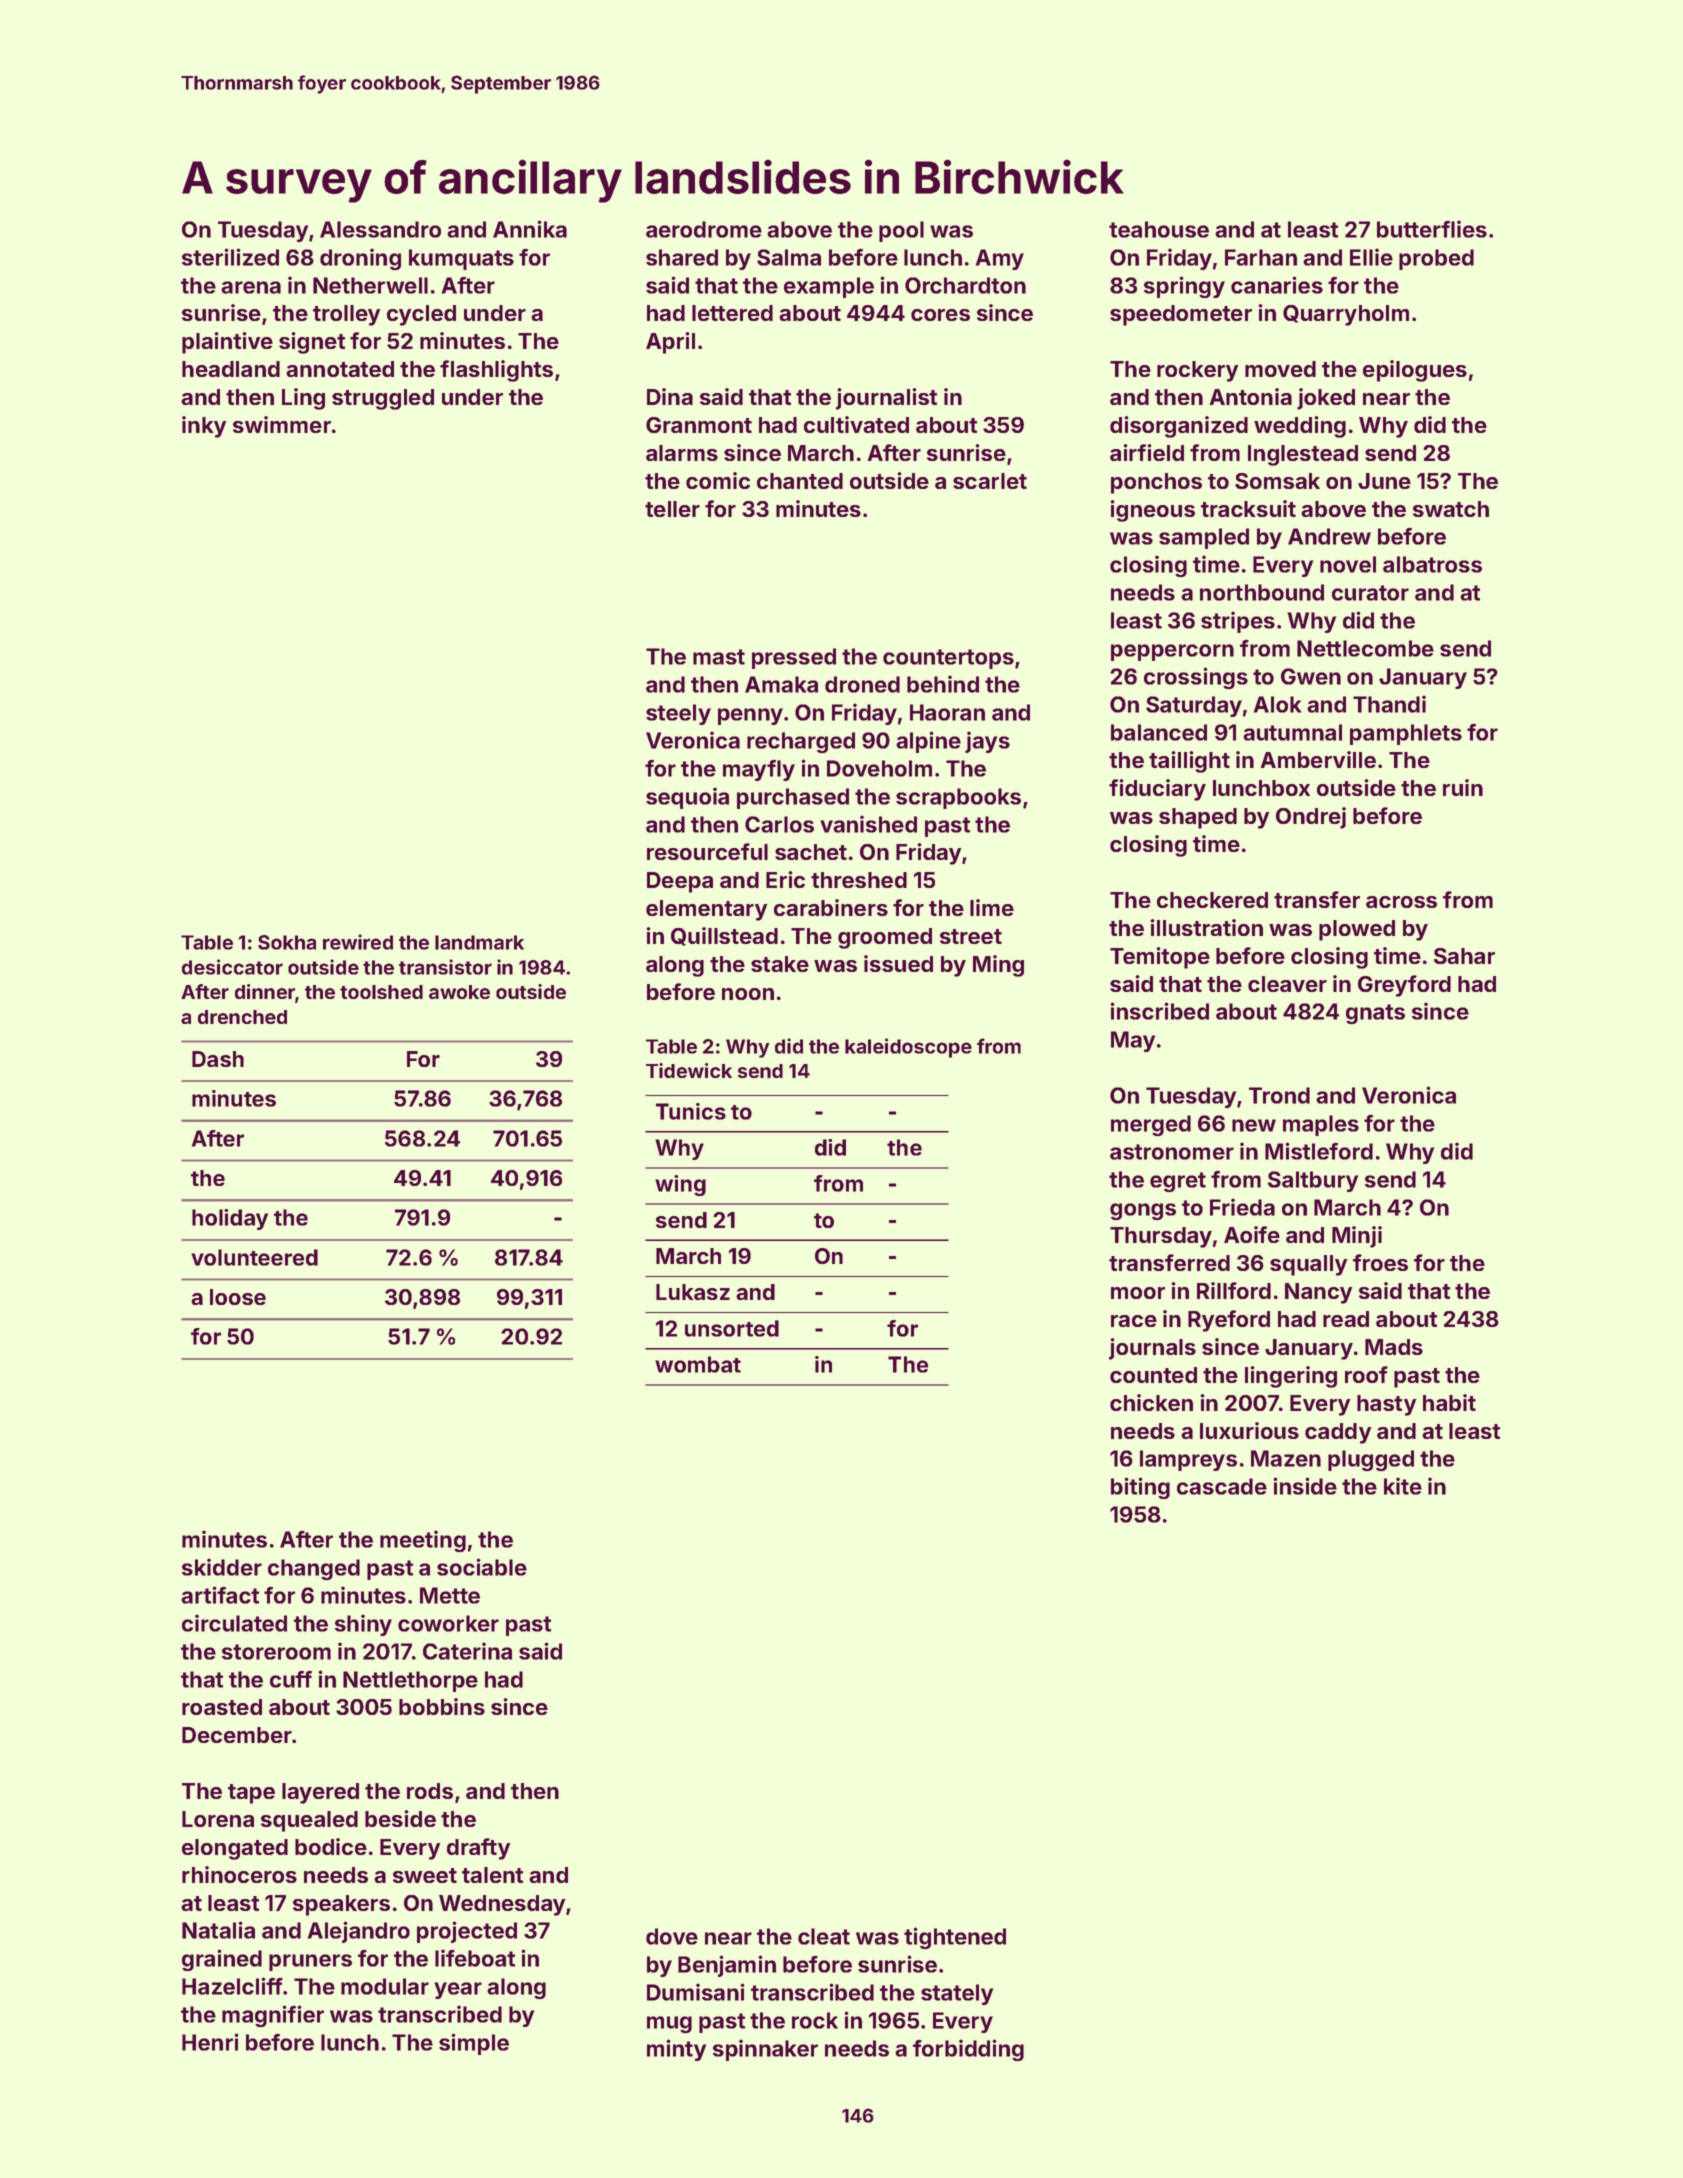 The height and width of the document is (2178, 1683). I want to click on sociable, so click(482, 1567).
